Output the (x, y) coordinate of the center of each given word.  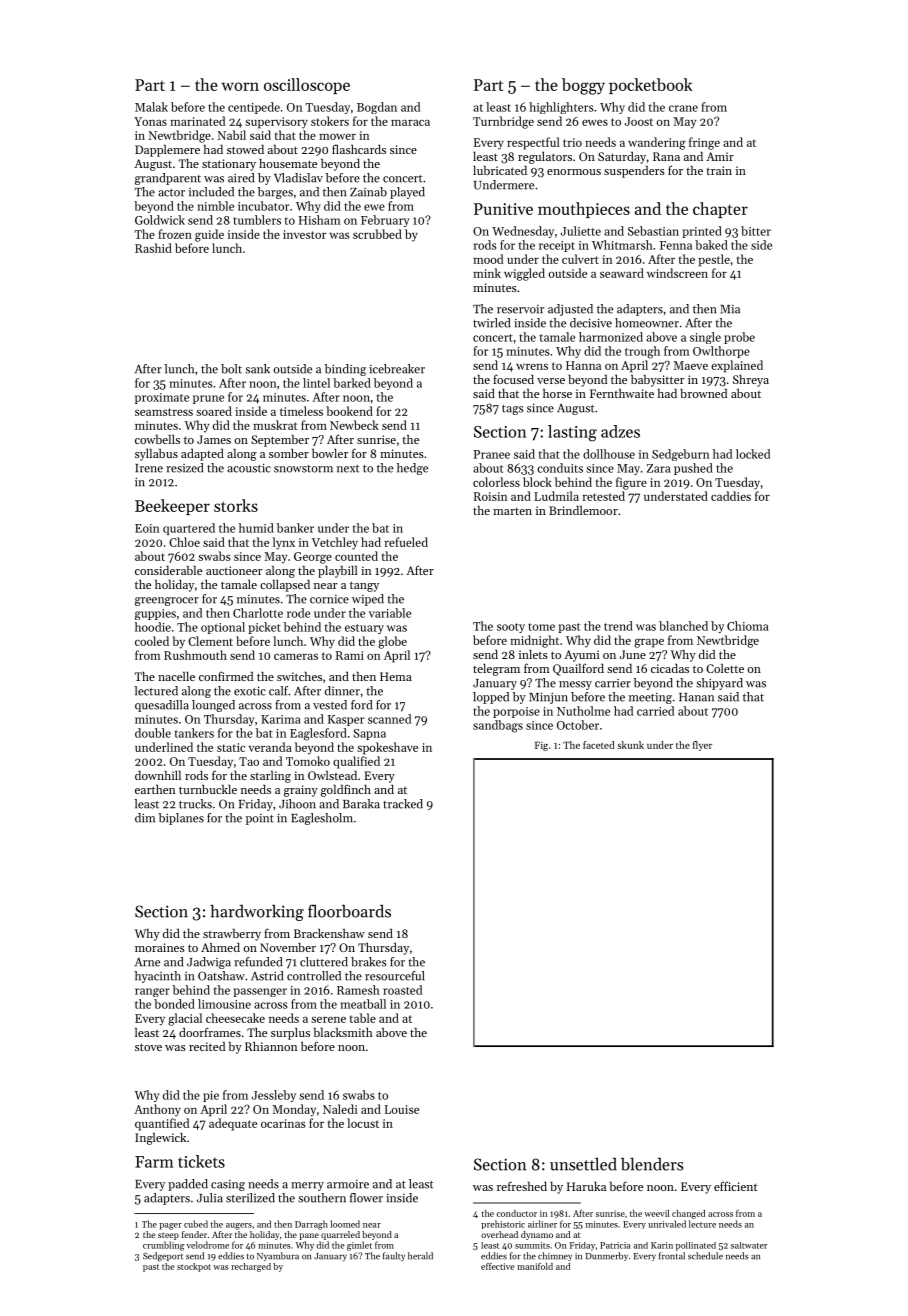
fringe (704, 143)
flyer (702, 746)
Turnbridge (503, 122)
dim (145, 818)
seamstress (164, 412)
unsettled (583, 1164)
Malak (151, 107)
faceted (599, 745)
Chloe (184, 542)
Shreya (751, 380)
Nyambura (278, 1256)
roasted (402, 990)
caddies (731, 496)
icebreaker (397, 369)
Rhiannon (271, 1046)
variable (390, 613)
